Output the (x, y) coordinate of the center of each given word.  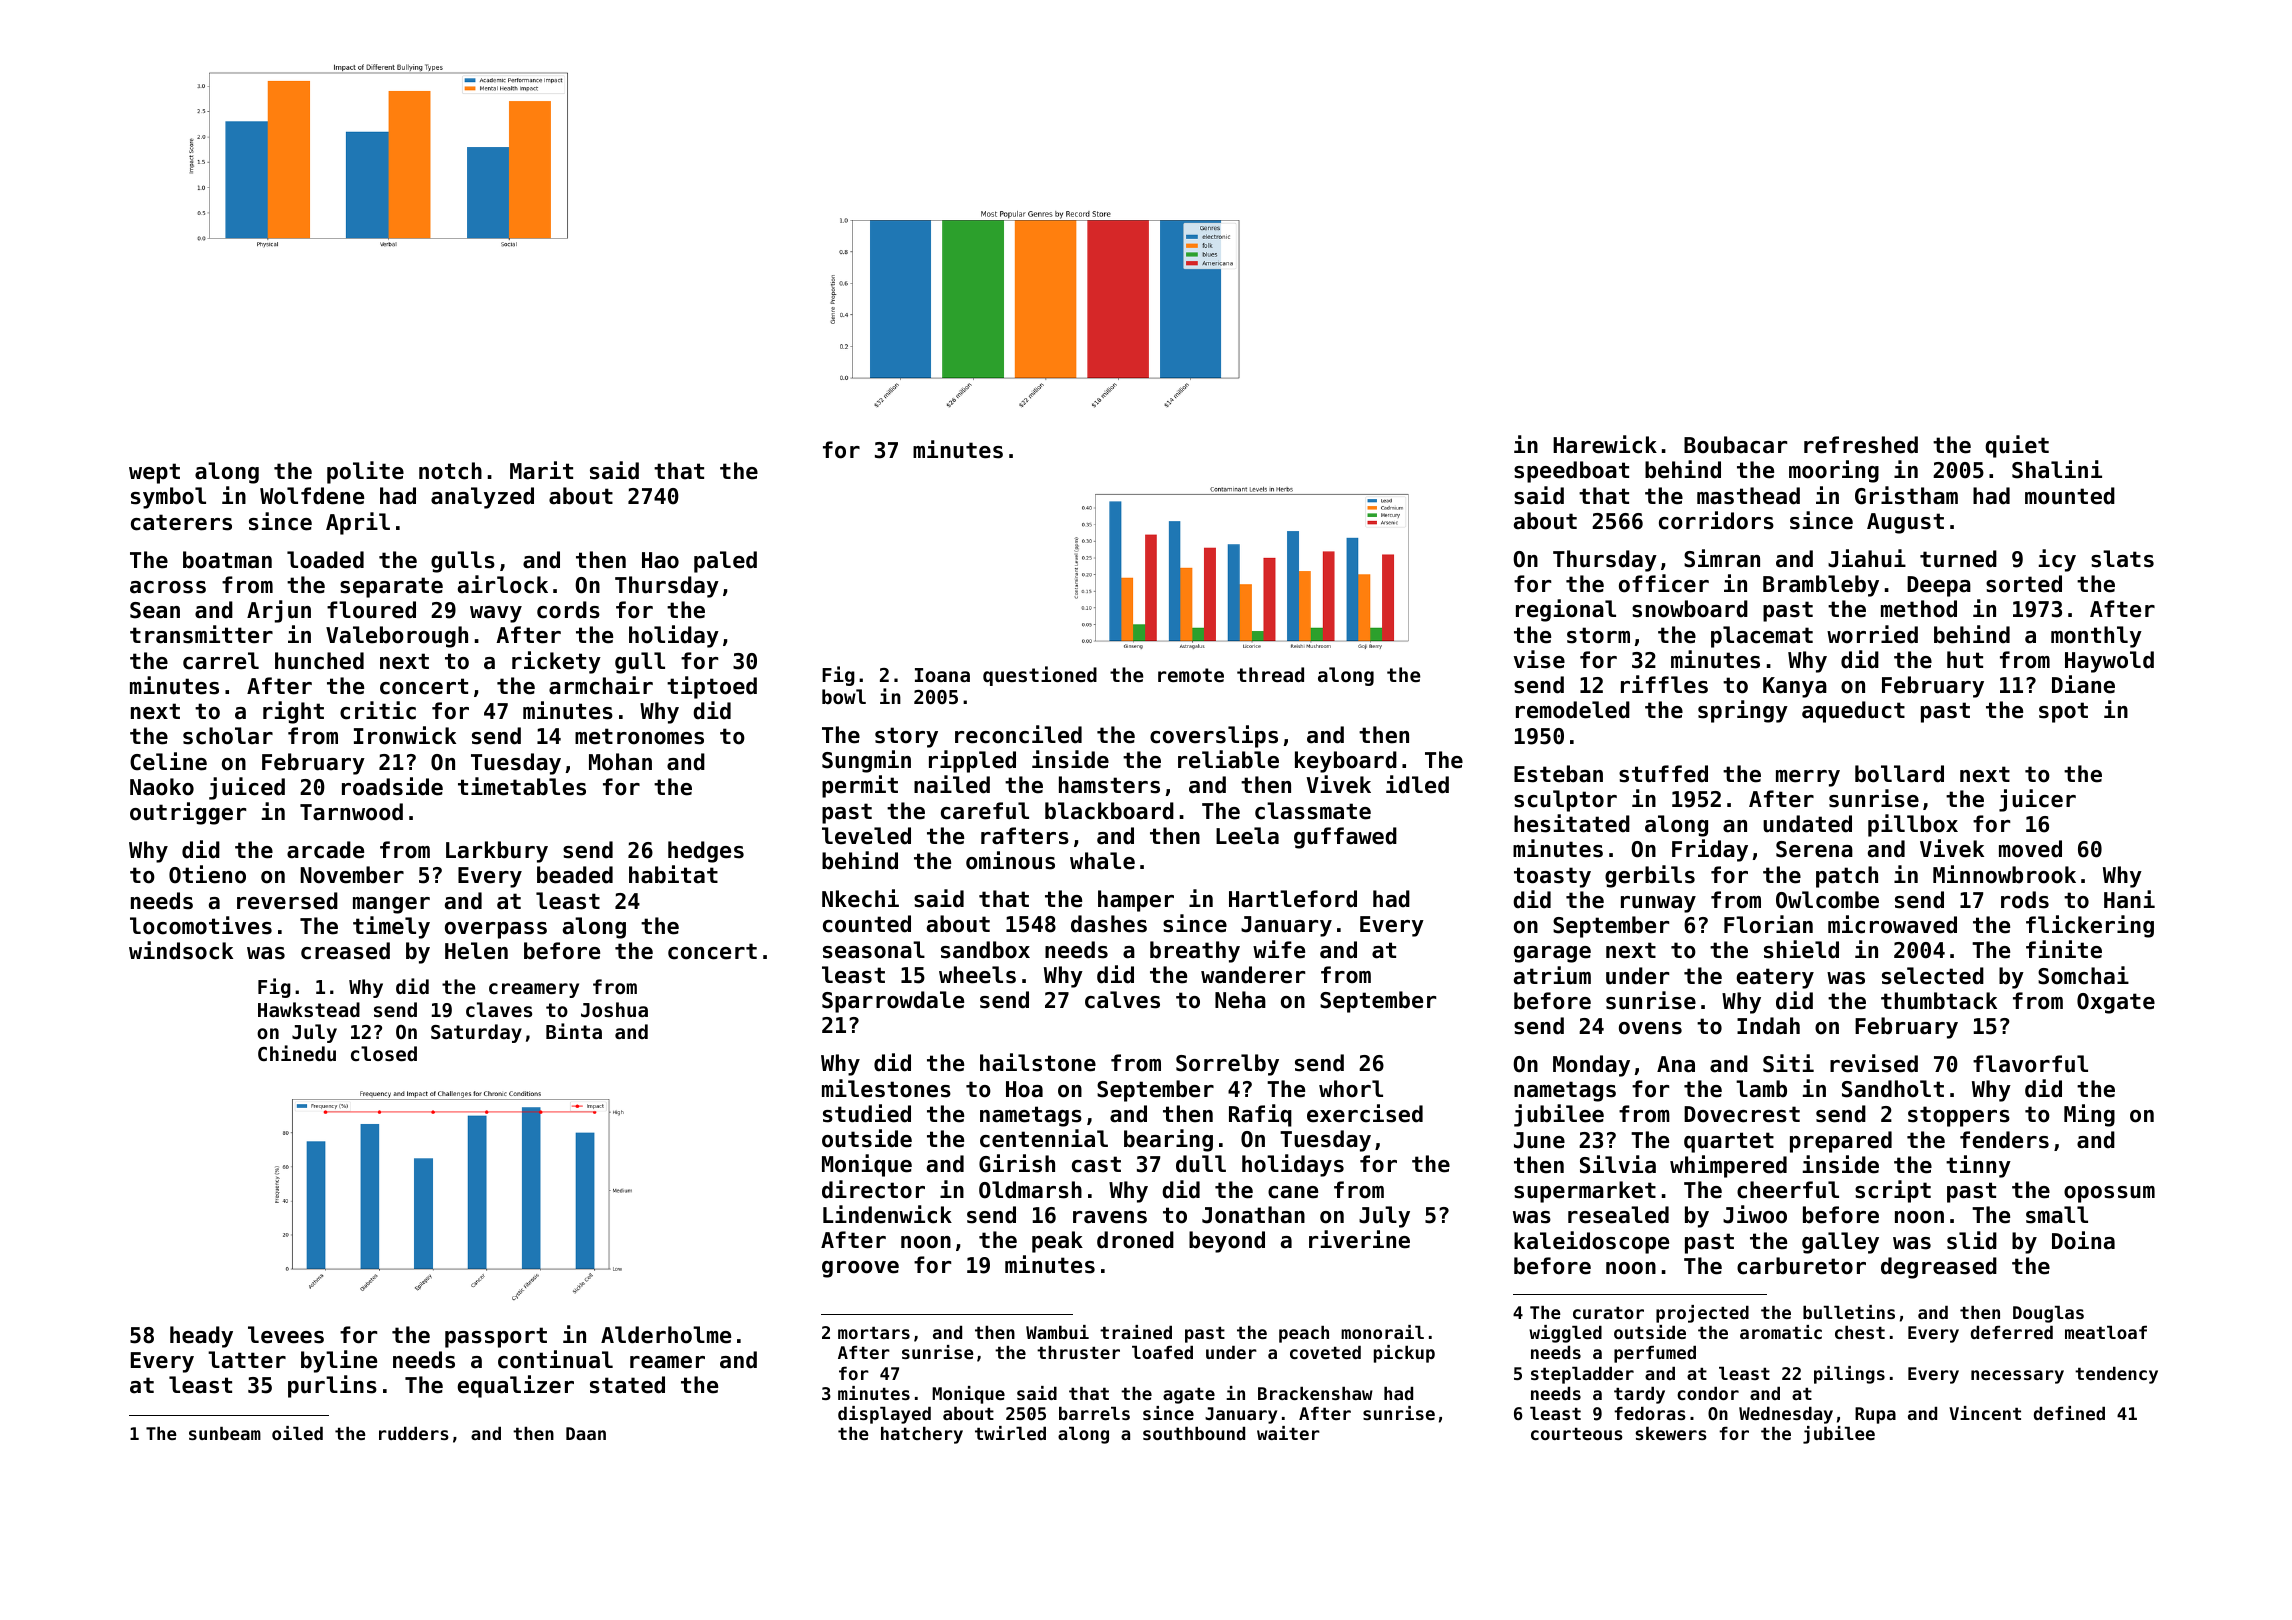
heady (201, 1337)
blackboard (1109, 811)
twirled (1010, 1433)
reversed (287, 901)
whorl (1351, 1089)
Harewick (1605, 444)
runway (1658, 904)
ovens (1650, 1028)
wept (154, 473)
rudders (414, 1433)
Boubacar (1735, 445)
